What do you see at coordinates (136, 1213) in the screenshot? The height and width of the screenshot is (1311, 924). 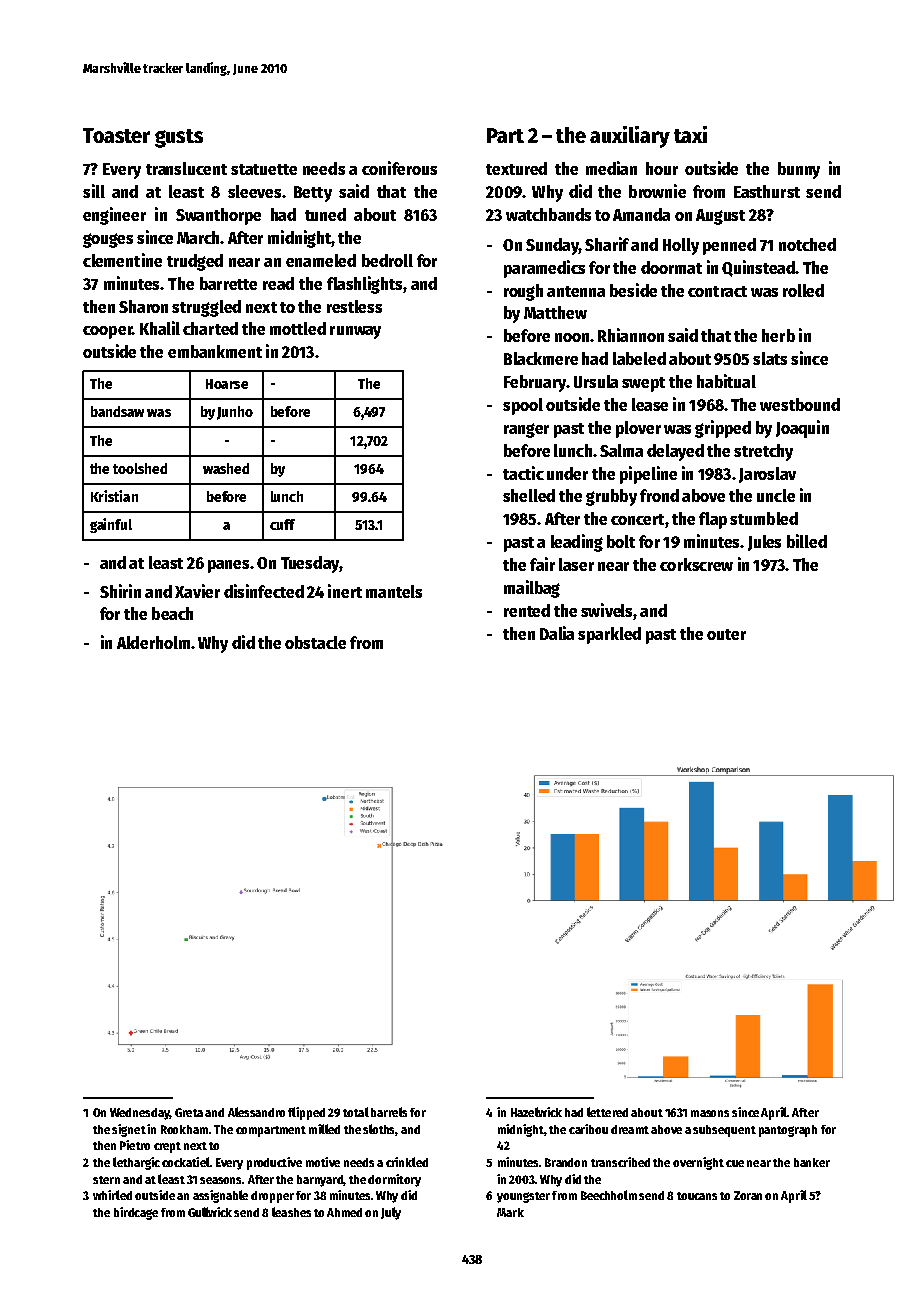 I see `birdcage` at bounding box center [136, 1213].
